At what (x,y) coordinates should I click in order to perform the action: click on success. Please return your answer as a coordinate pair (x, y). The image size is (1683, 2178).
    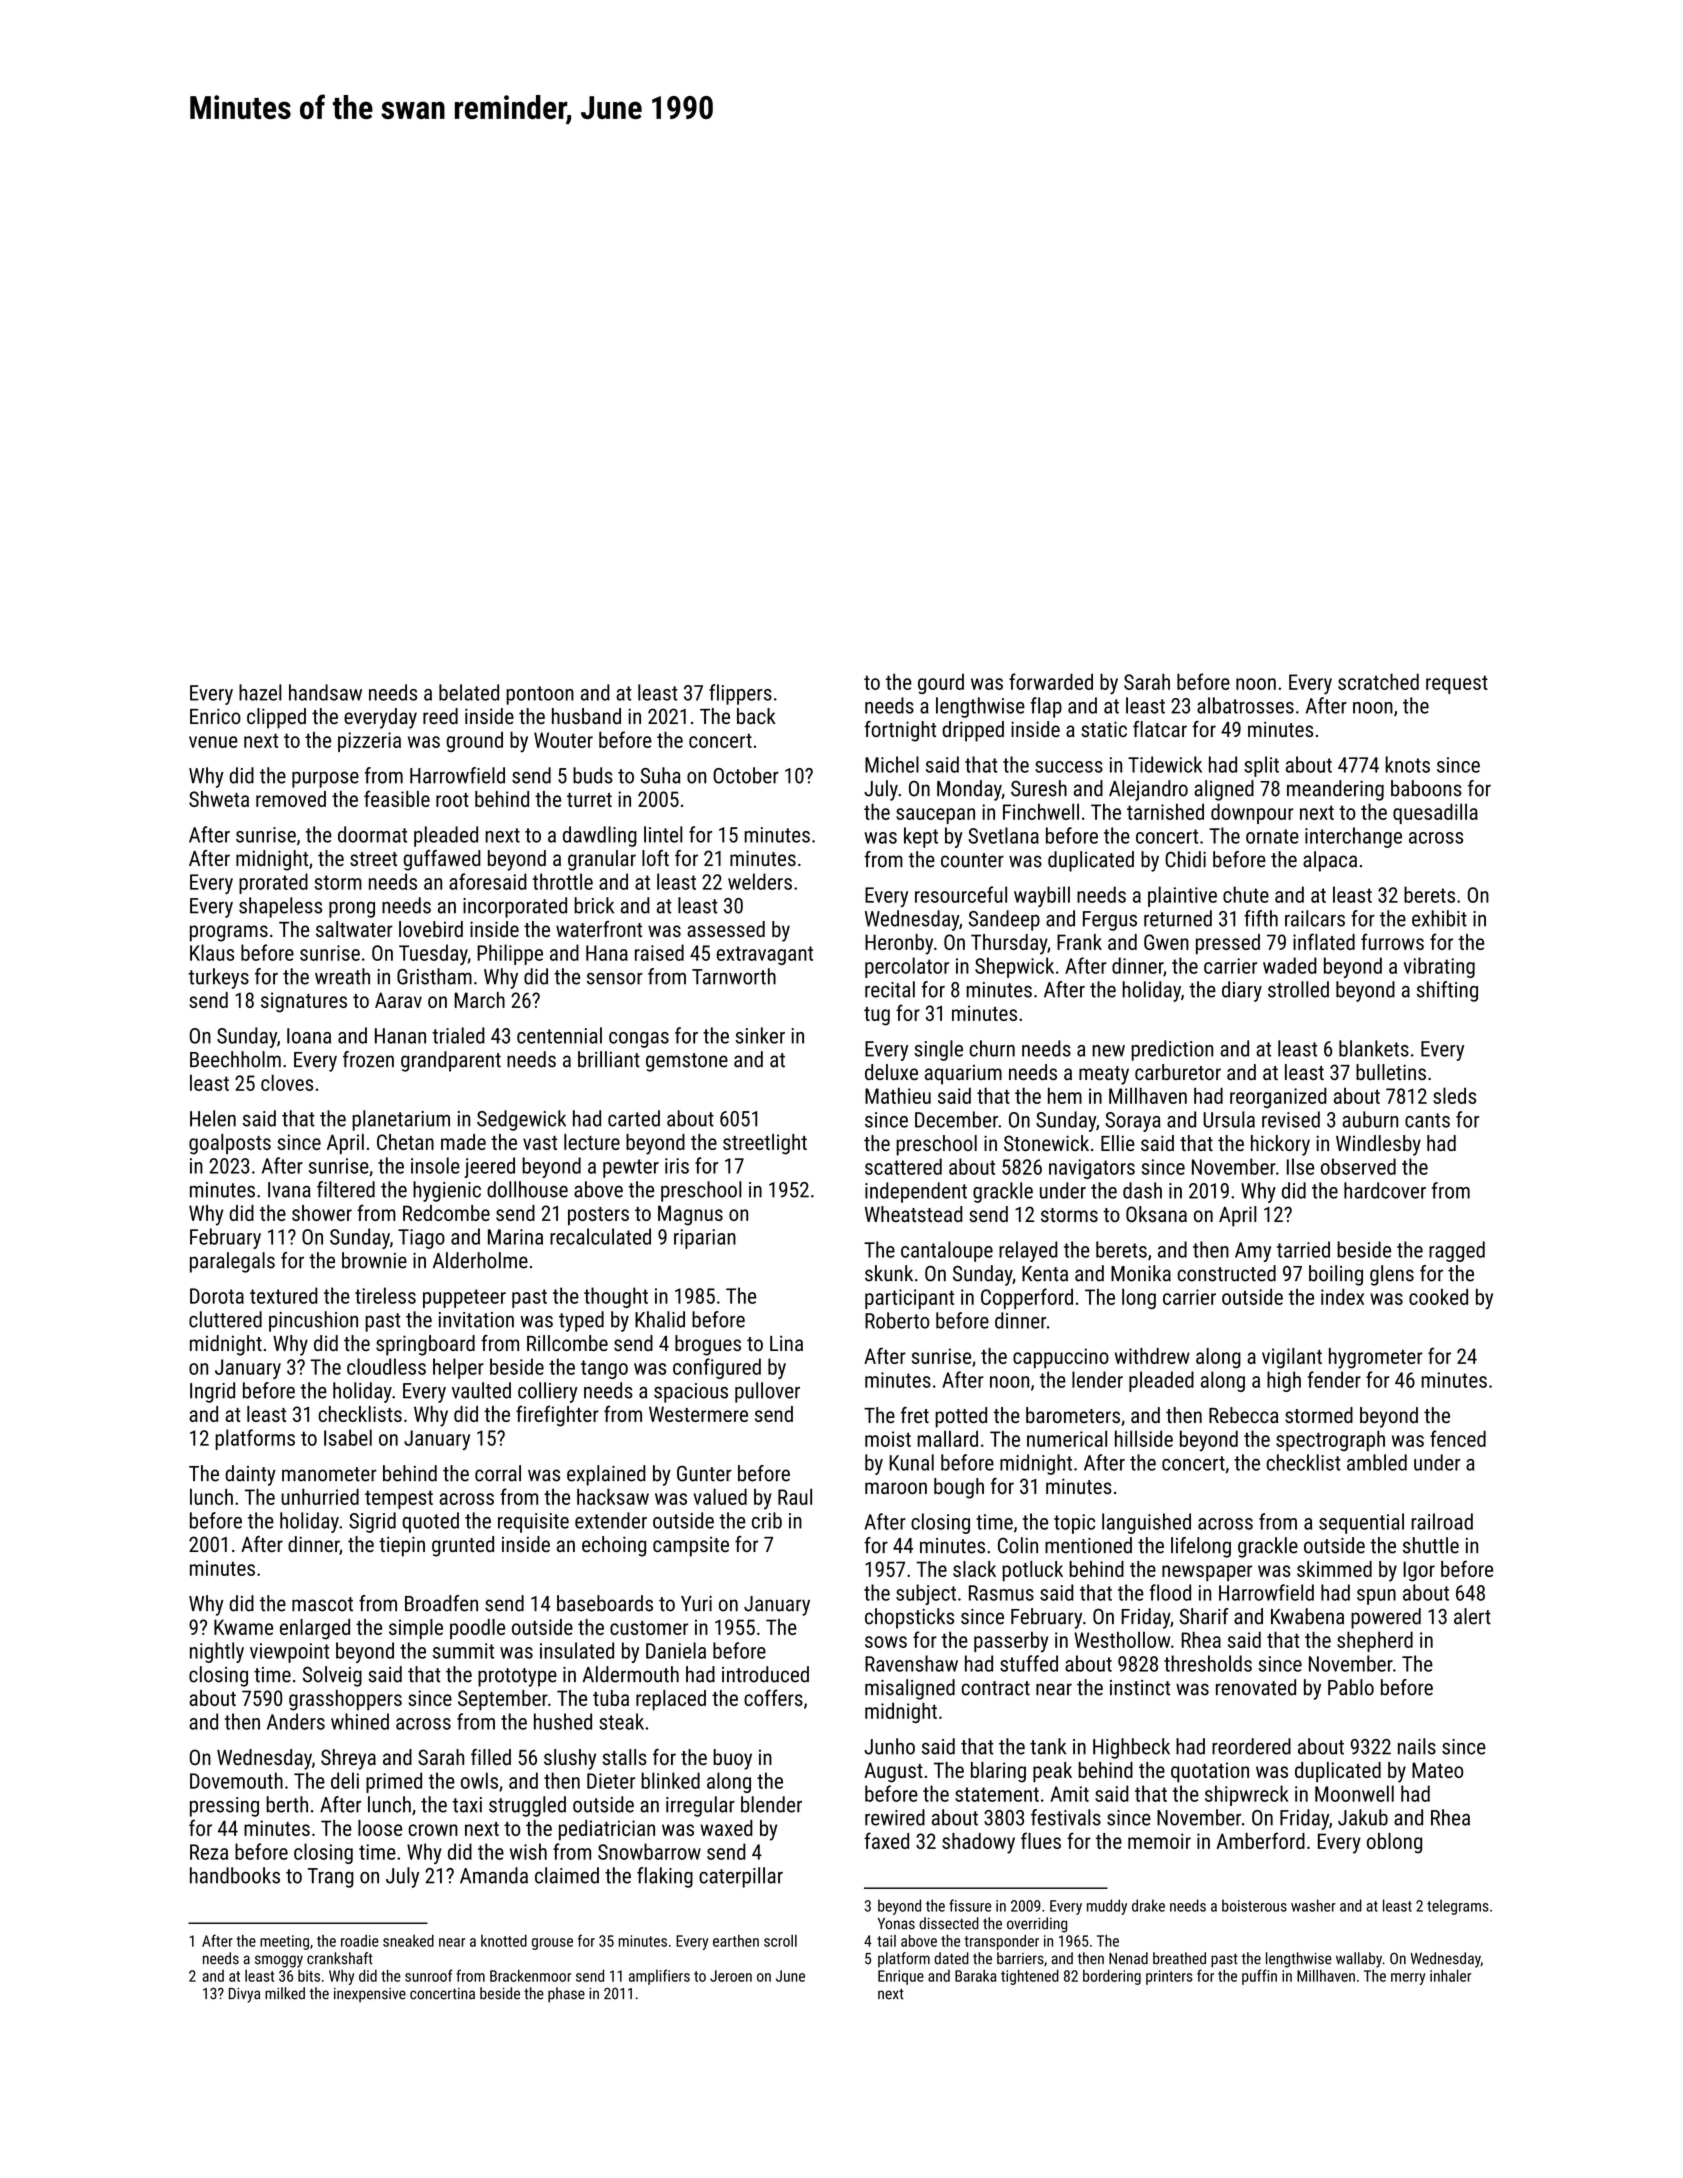
    Looking at the image, I should click on (1069, 767).
